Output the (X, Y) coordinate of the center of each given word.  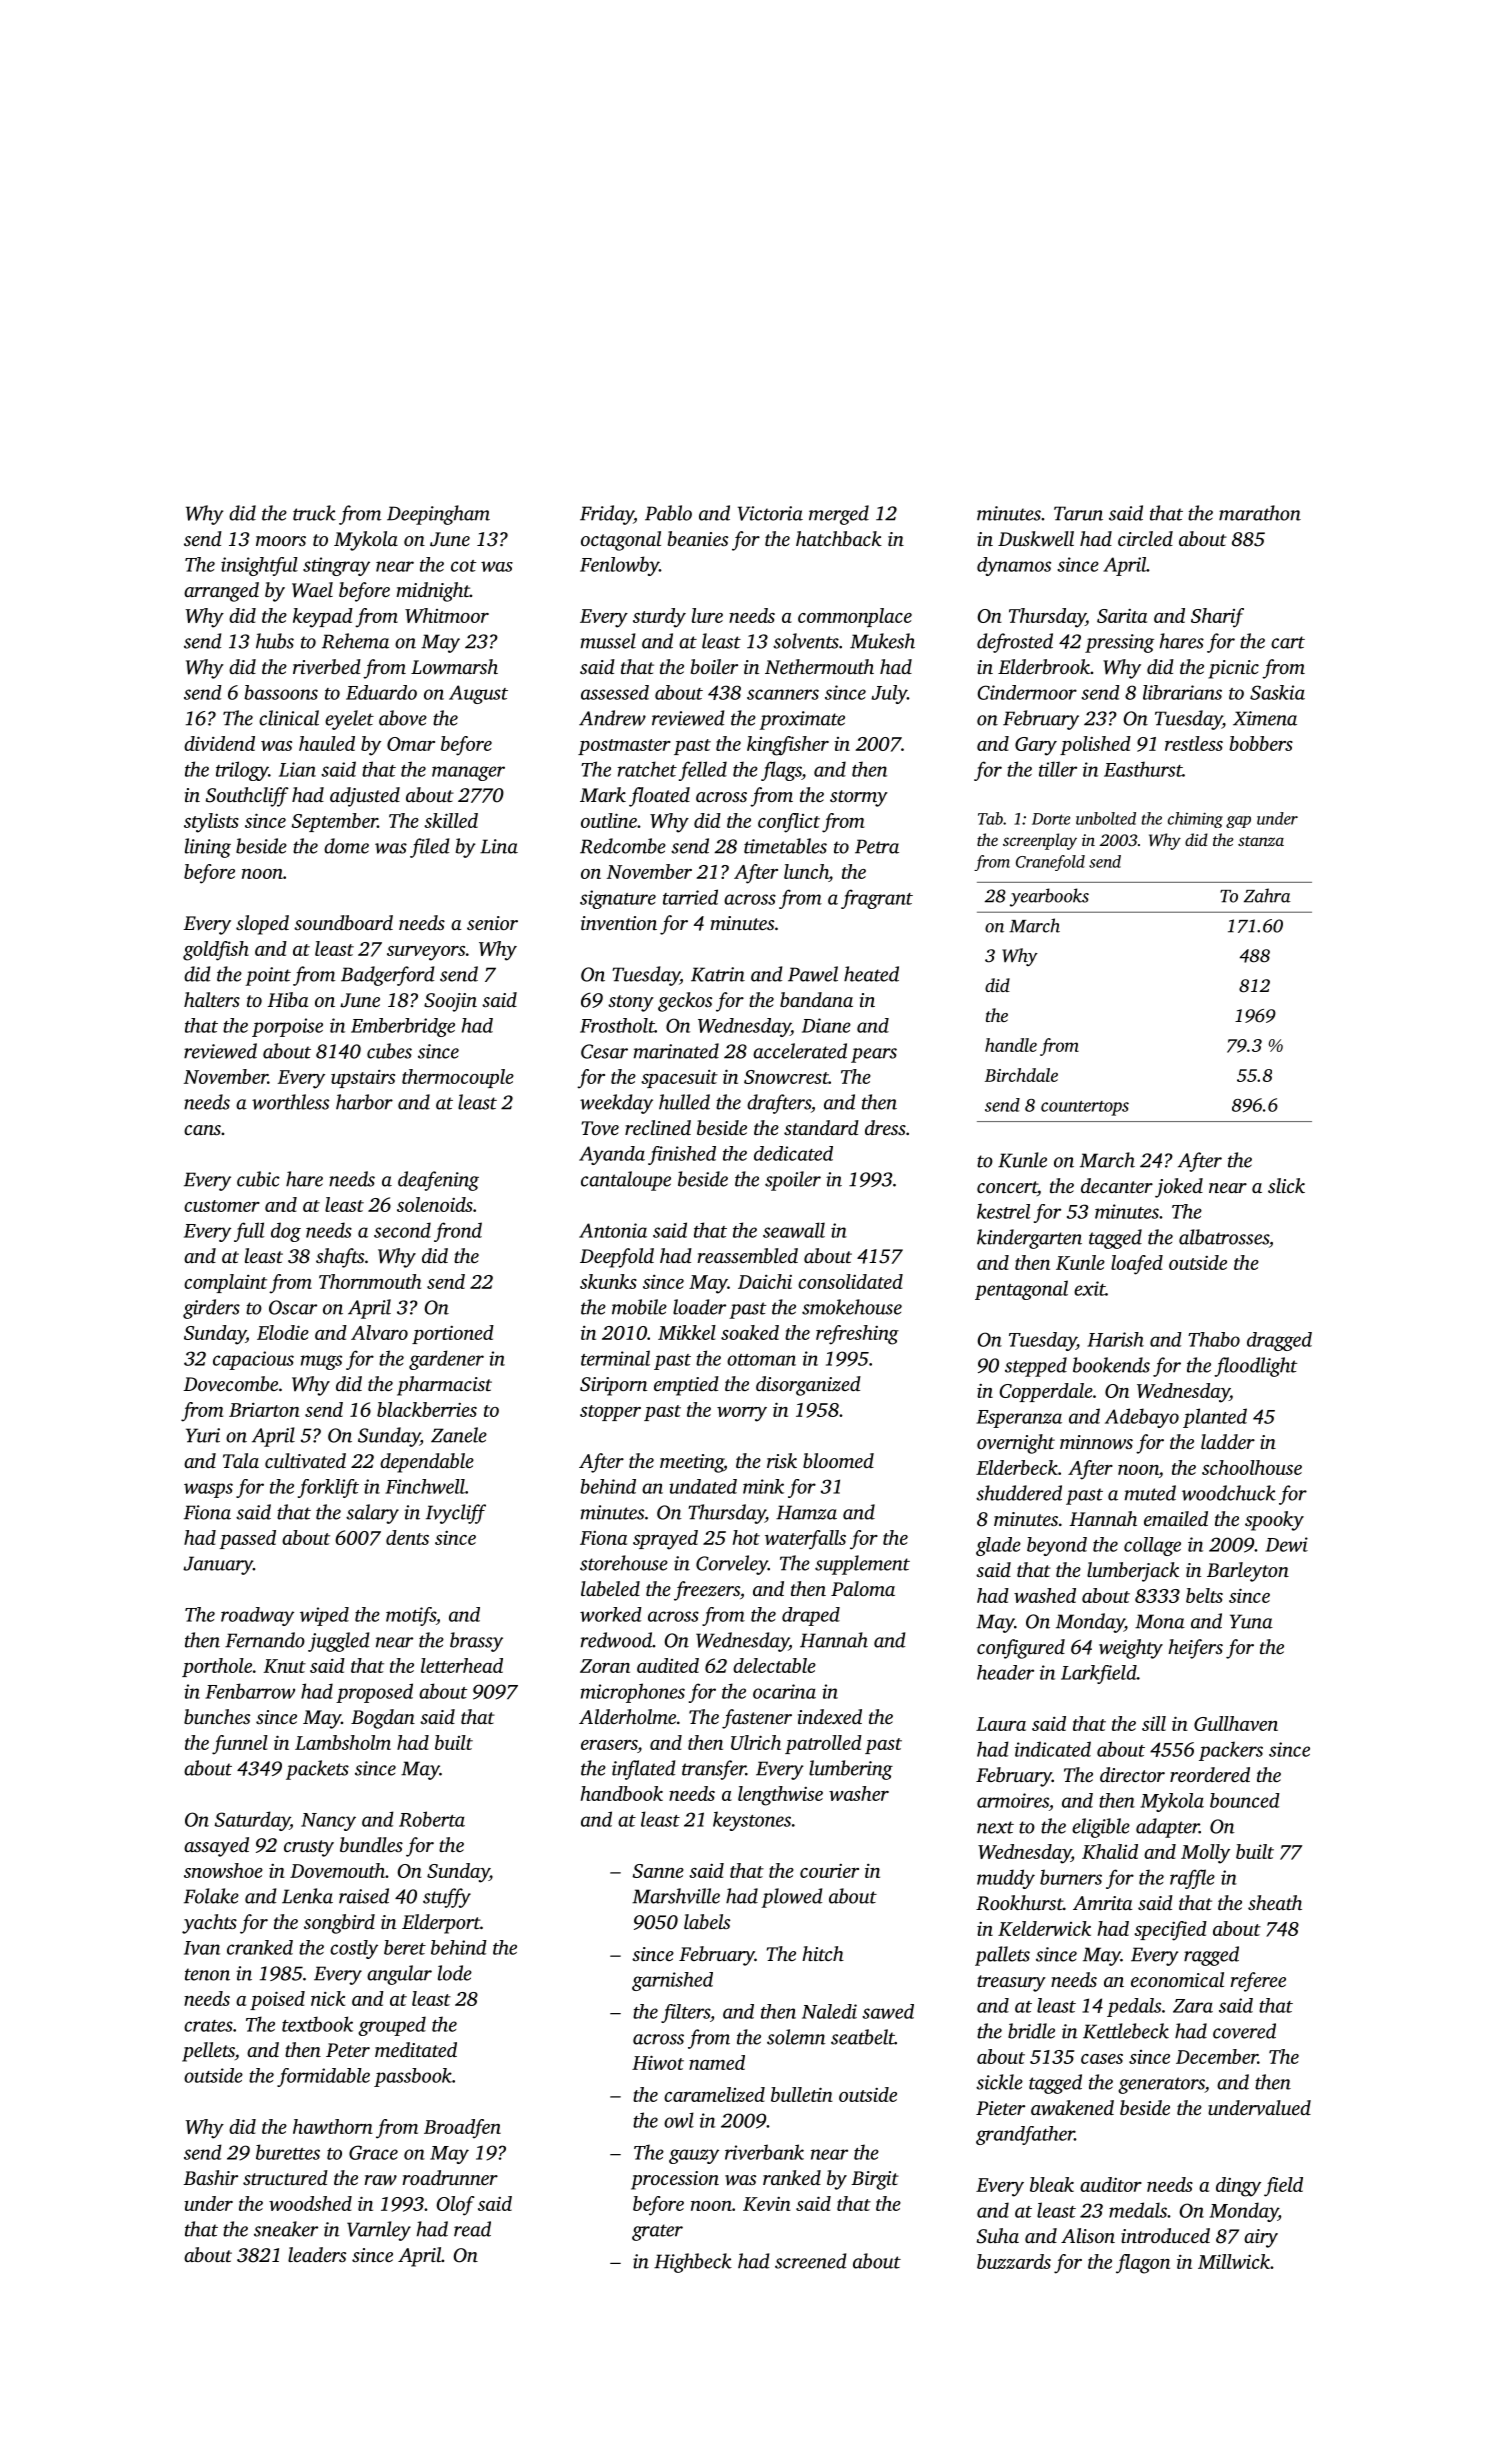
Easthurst (1143, 769)
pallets (1002, 1956)
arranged (221, 592)
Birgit (875, 2180)
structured (285, 2177)
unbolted (1106, 818)
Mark (603, 794)
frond (458, 1232)
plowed (791, 1898)
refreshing (857, 1335)
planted (1215, 1418)
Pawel (813, 974)
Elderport (441, 1924)
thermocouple (458, 1078)
